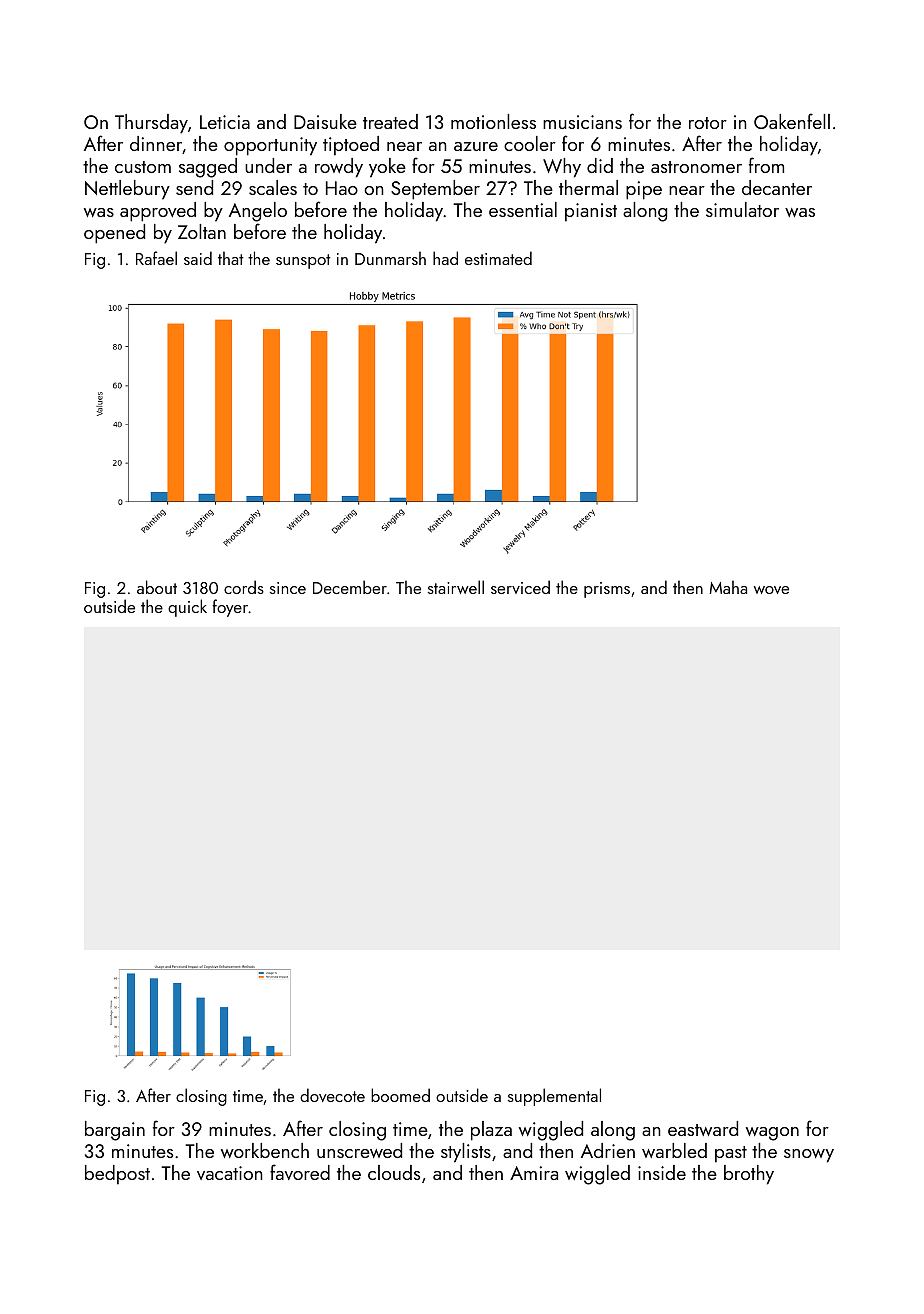 The width and height of the image is (924, 1314). I want to click on wove, so click(771, 590).
